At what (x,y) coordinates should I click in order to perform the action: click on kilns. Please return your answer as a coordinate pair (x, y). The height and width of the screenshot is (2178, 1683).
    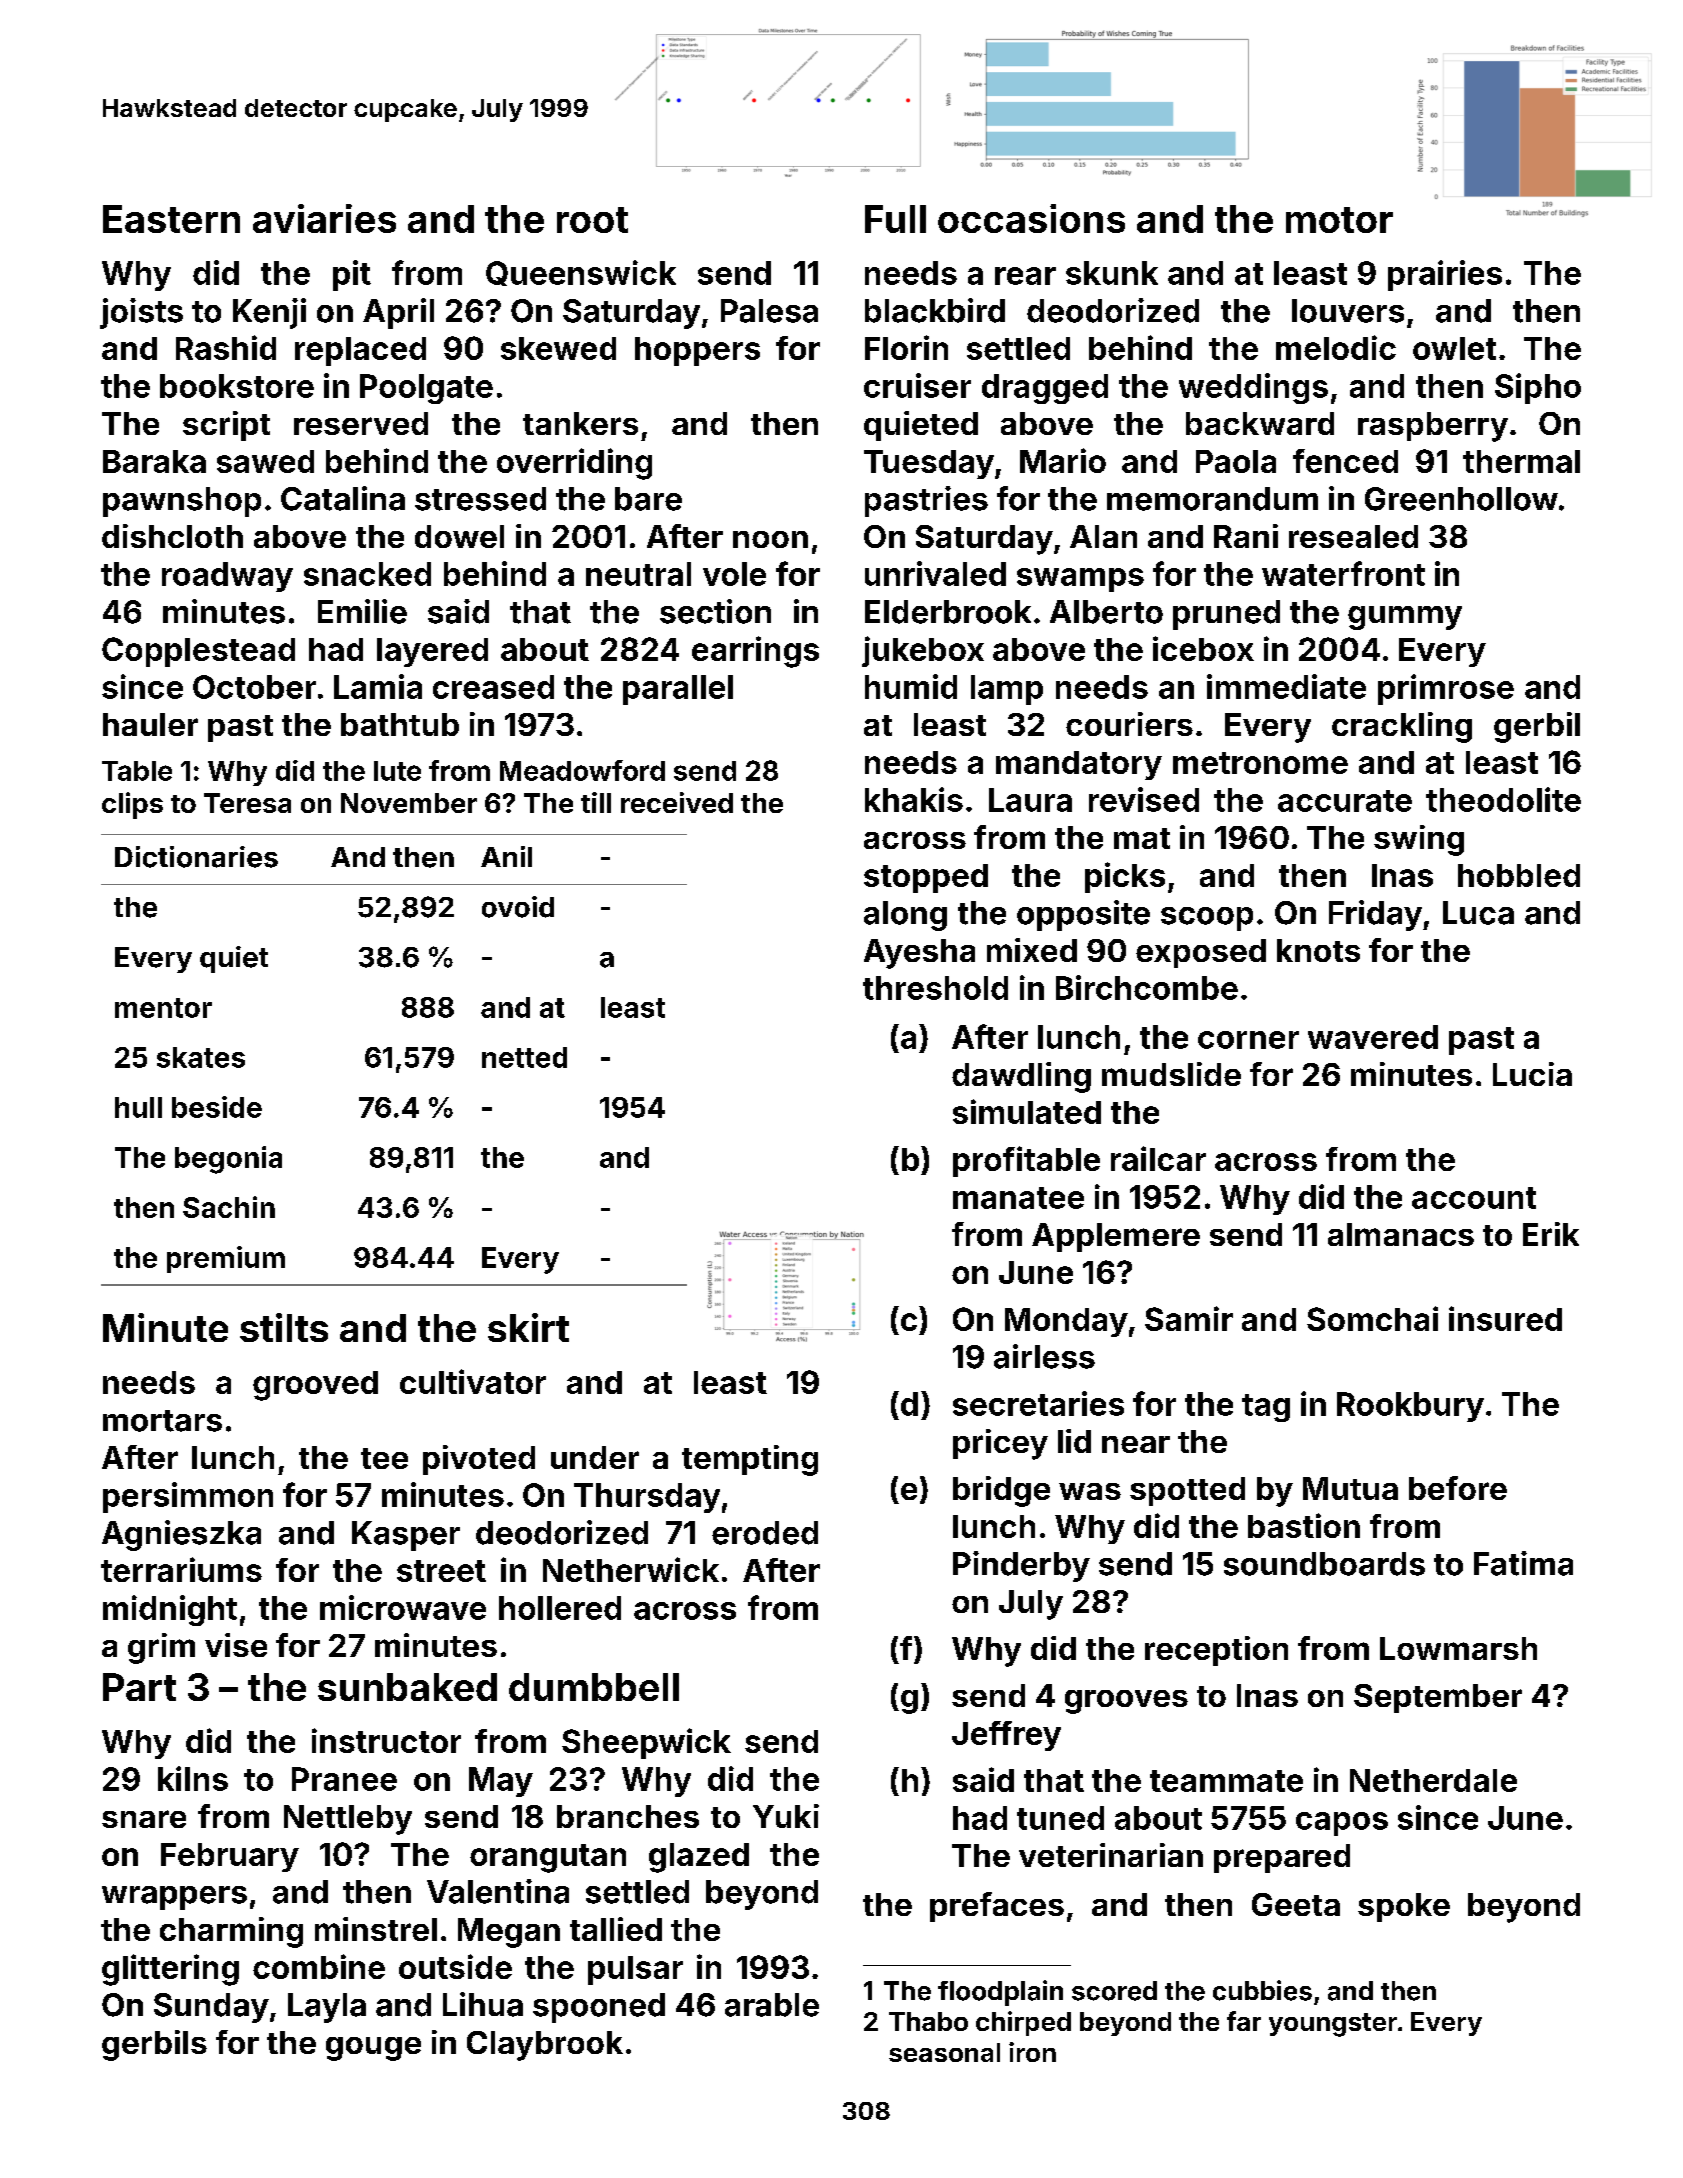
    Looking at the image, I should click on (193, 1778).
